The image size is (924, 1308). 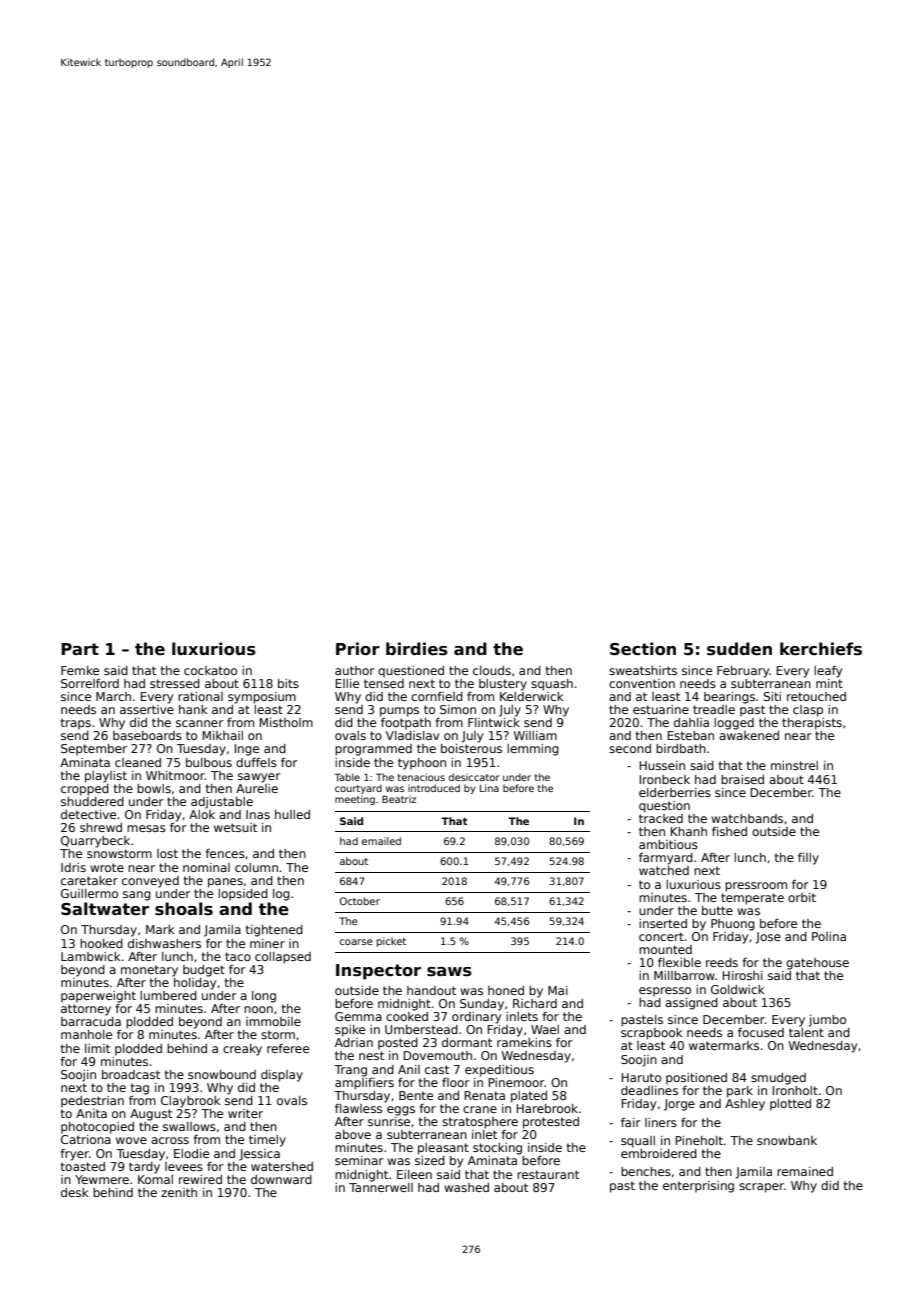 I want to click on remained, so click(x=805, y=1171).
